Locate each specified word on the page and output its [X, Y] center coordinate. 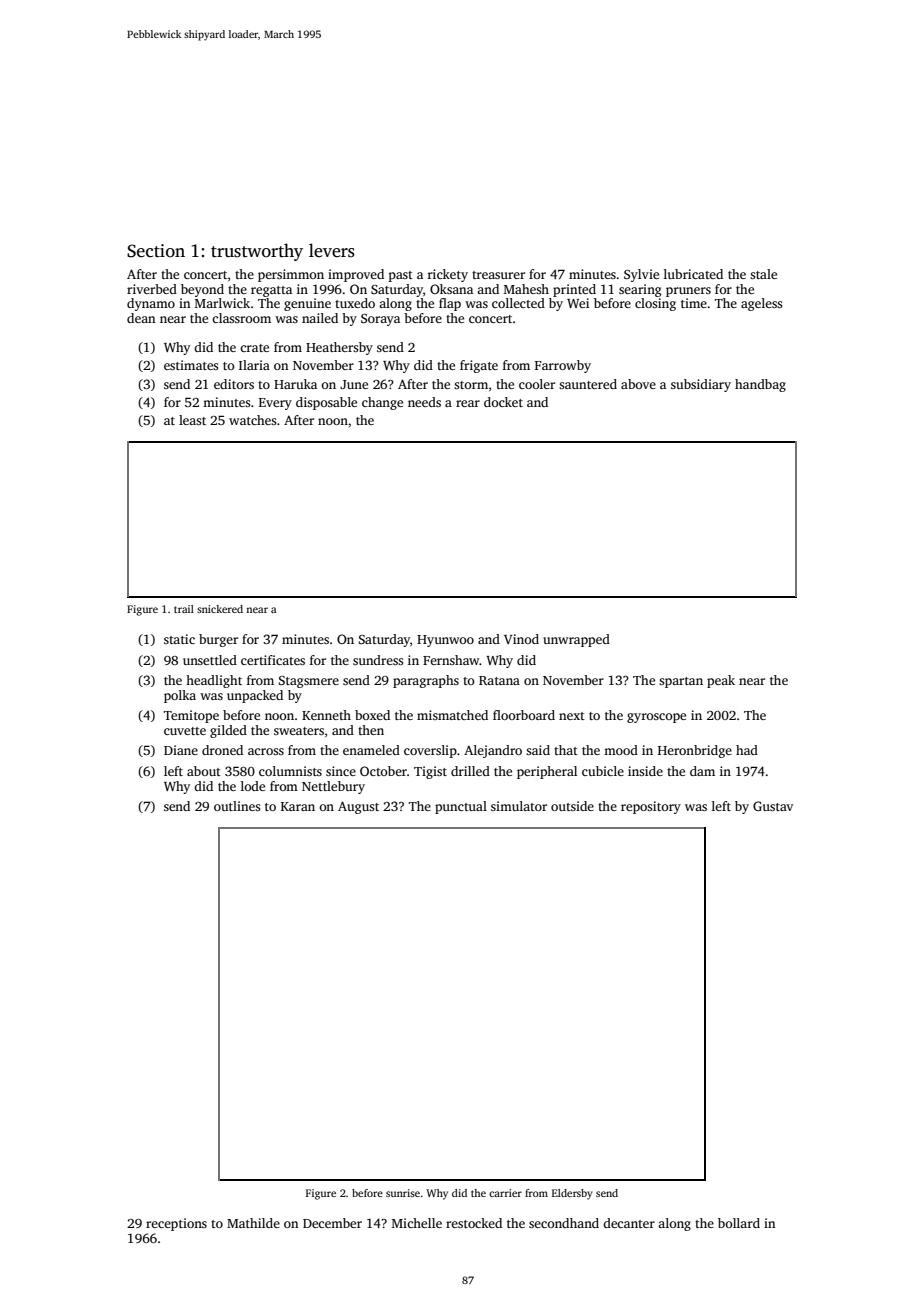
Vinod [521, 639]
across [266, 751]
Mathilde [253, 1223]
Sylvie [641, 275]
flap [450, 304]
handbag [760, 385]
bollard [739, 1223]
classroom [241, 318]
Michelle [417, 1223]
